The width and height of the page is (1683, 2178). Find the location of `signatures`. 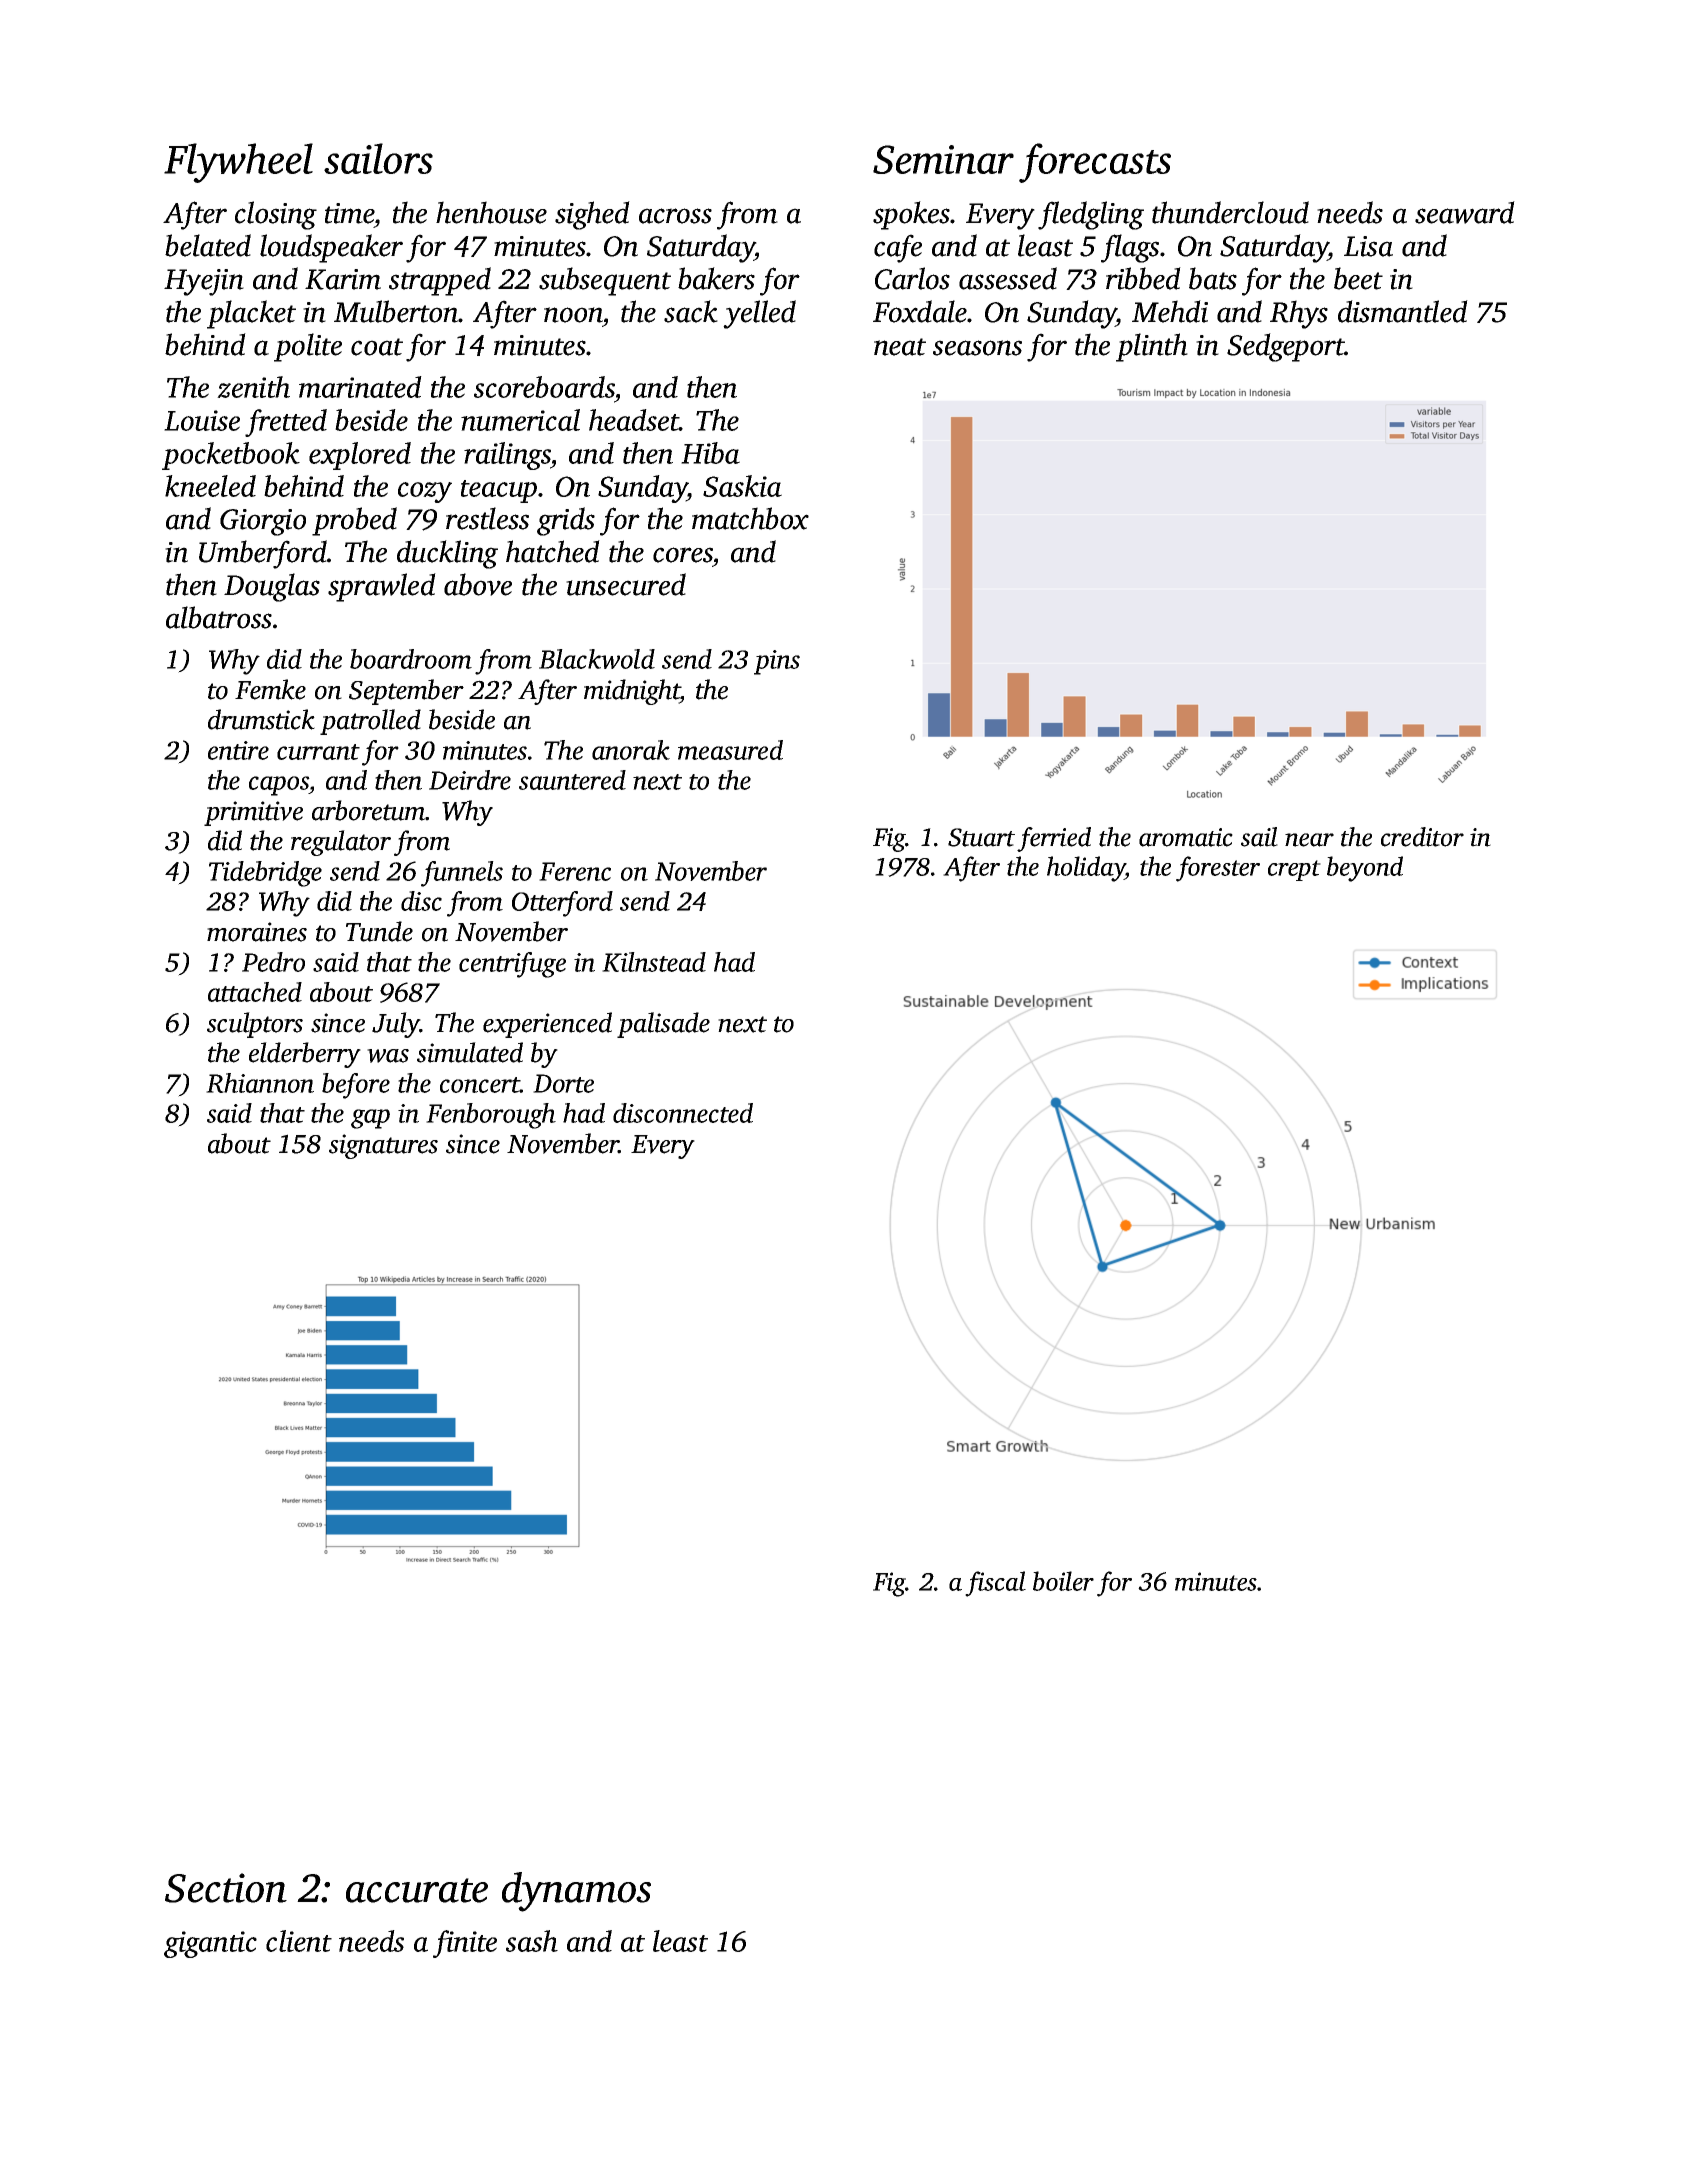

signatures is located at coordinates (383, 1146).
